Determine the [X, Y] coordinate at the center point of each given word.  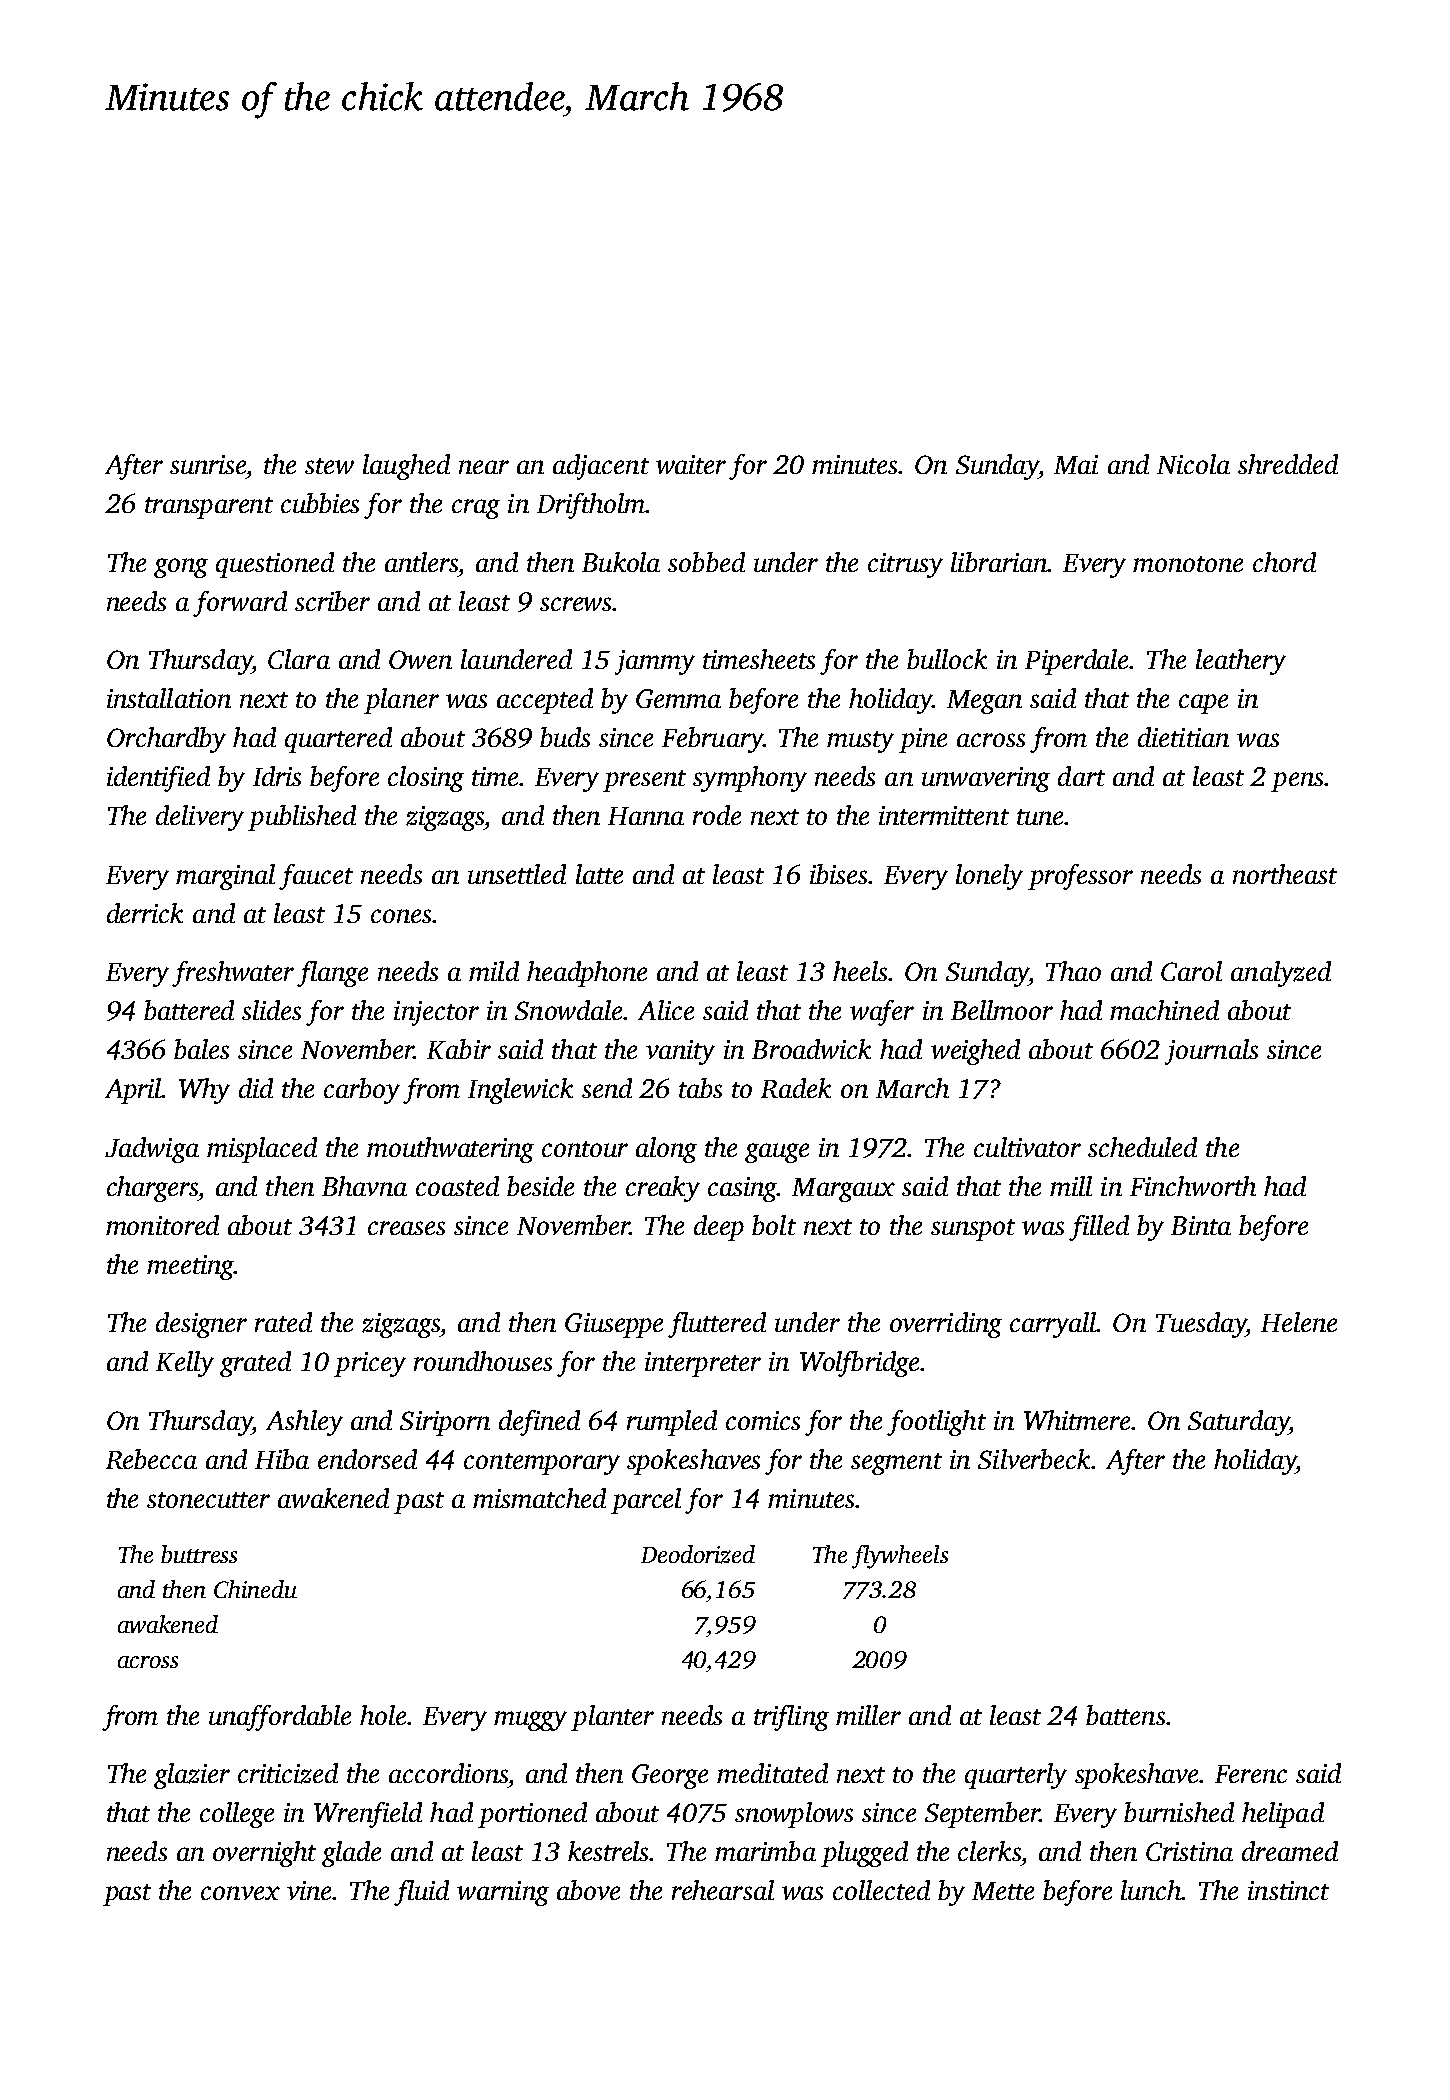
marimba [765, 1851]
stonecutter [208, 1500]
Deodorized [698, 1554]
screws [575, 604]
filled [1099, 1228]
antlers [421, 562]
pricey [370, 1364]
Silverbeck [1035, 1459]
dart [1081, 776]
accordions [448, 1773]
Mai [1076, 464]
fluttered [717, 1325]
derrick [145, 913]
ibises [839, 874]
